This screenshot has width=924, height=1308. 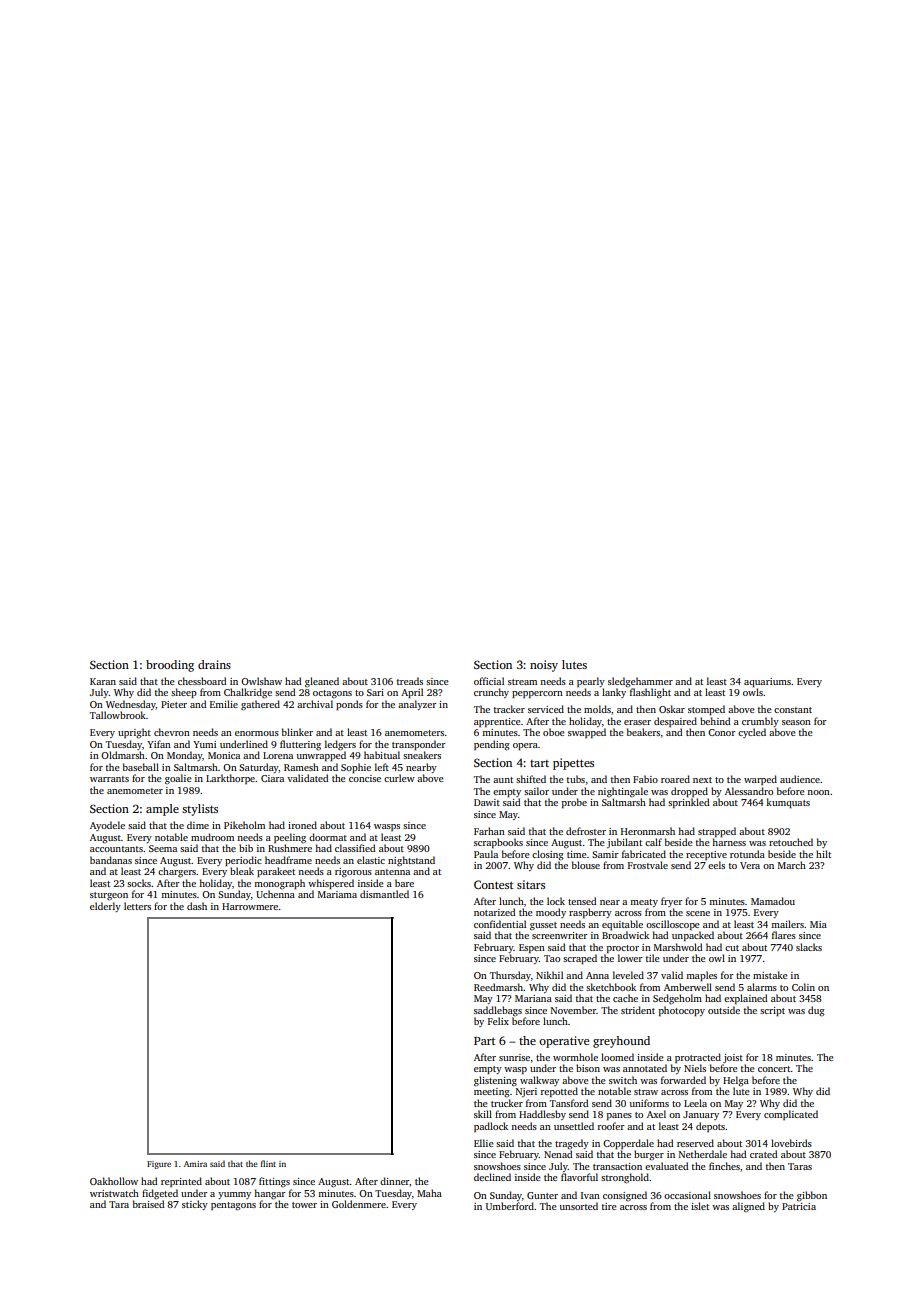 What do you see at coordinates (197, 906) in the screenshot?
I see `dash` at bounding box center [197, 906].
